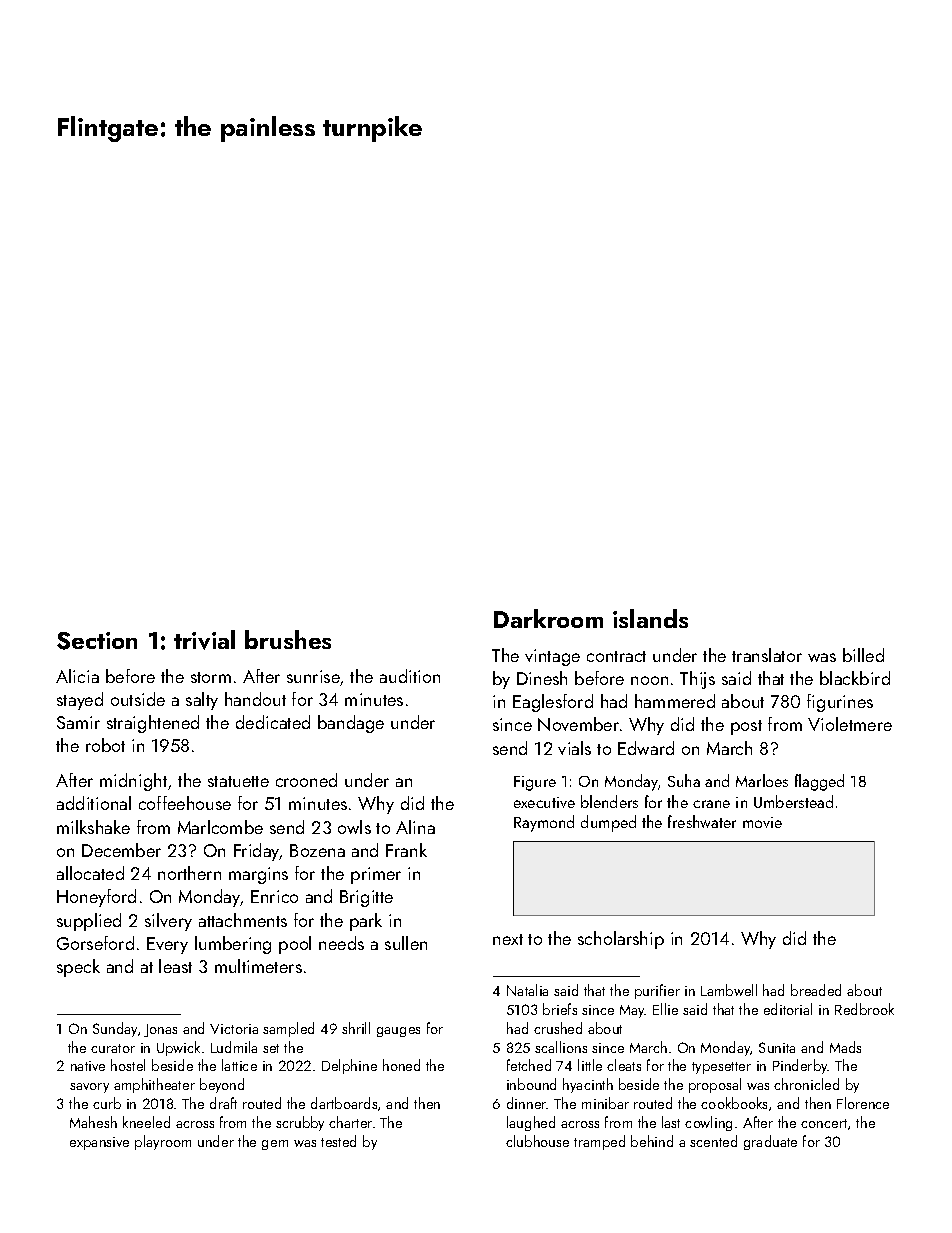  What do you see at coordinates (97, 641) in the image?
I see `Section` at bounding box center [97, 641].
